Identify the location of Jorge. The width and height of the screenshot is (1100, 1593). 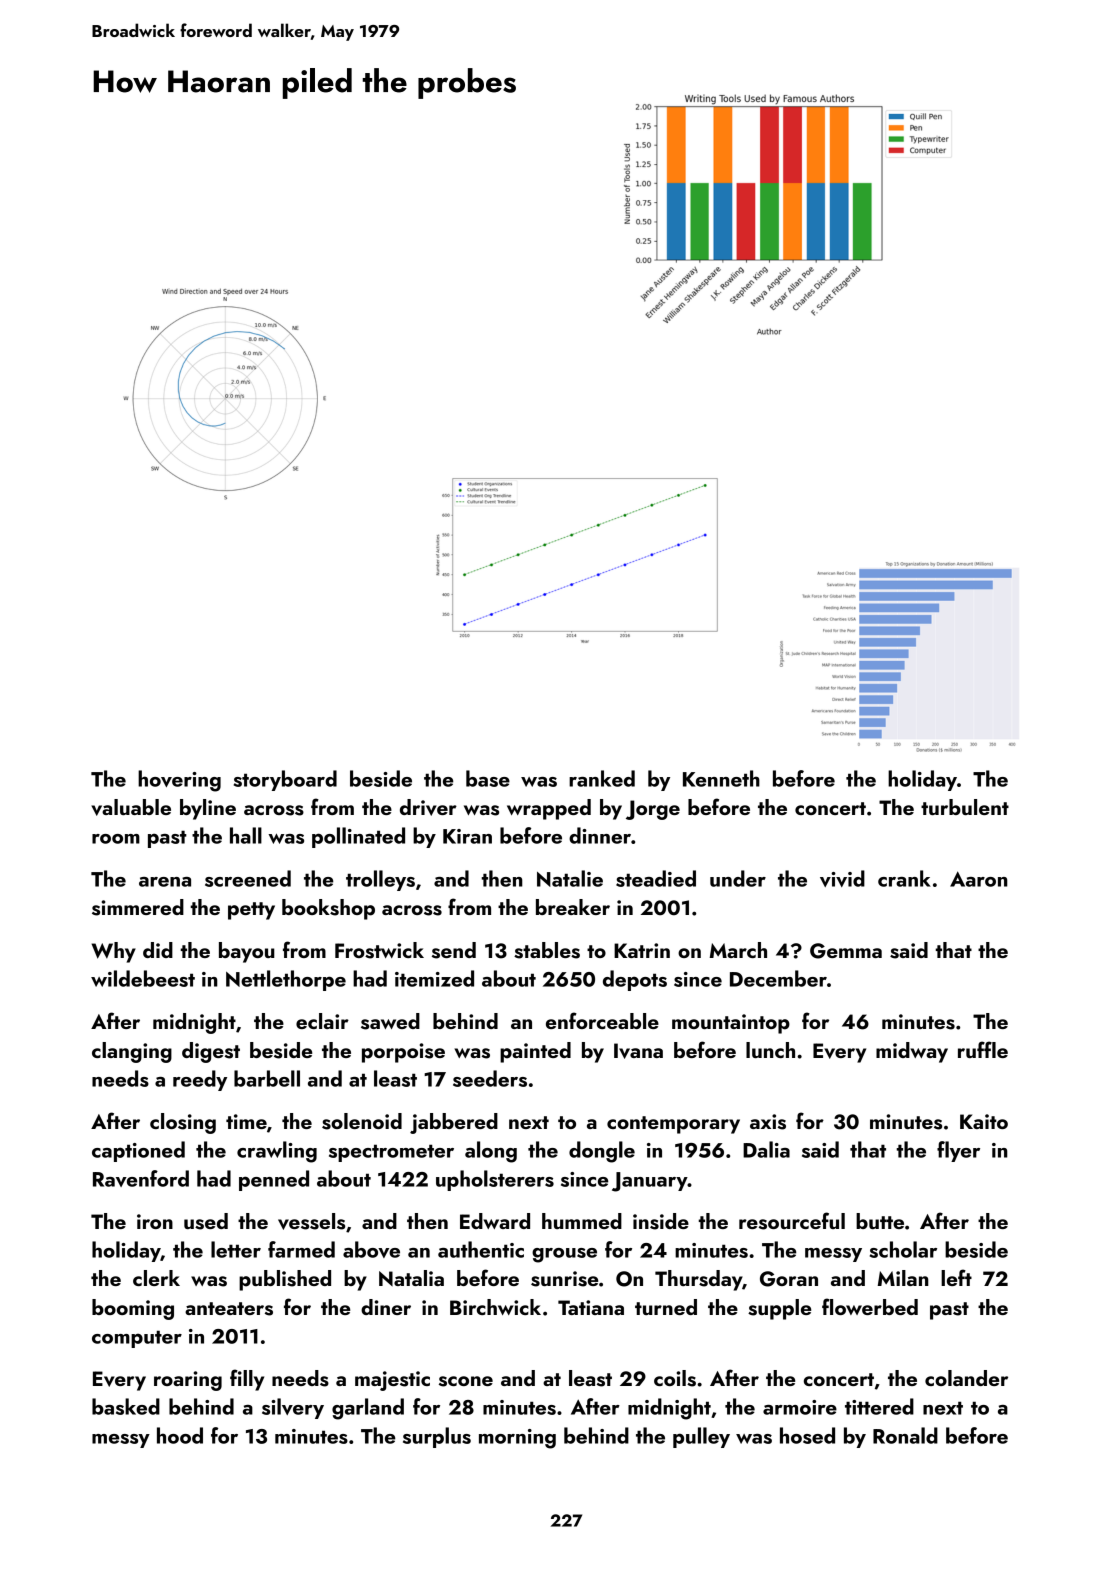
(653, 810).
